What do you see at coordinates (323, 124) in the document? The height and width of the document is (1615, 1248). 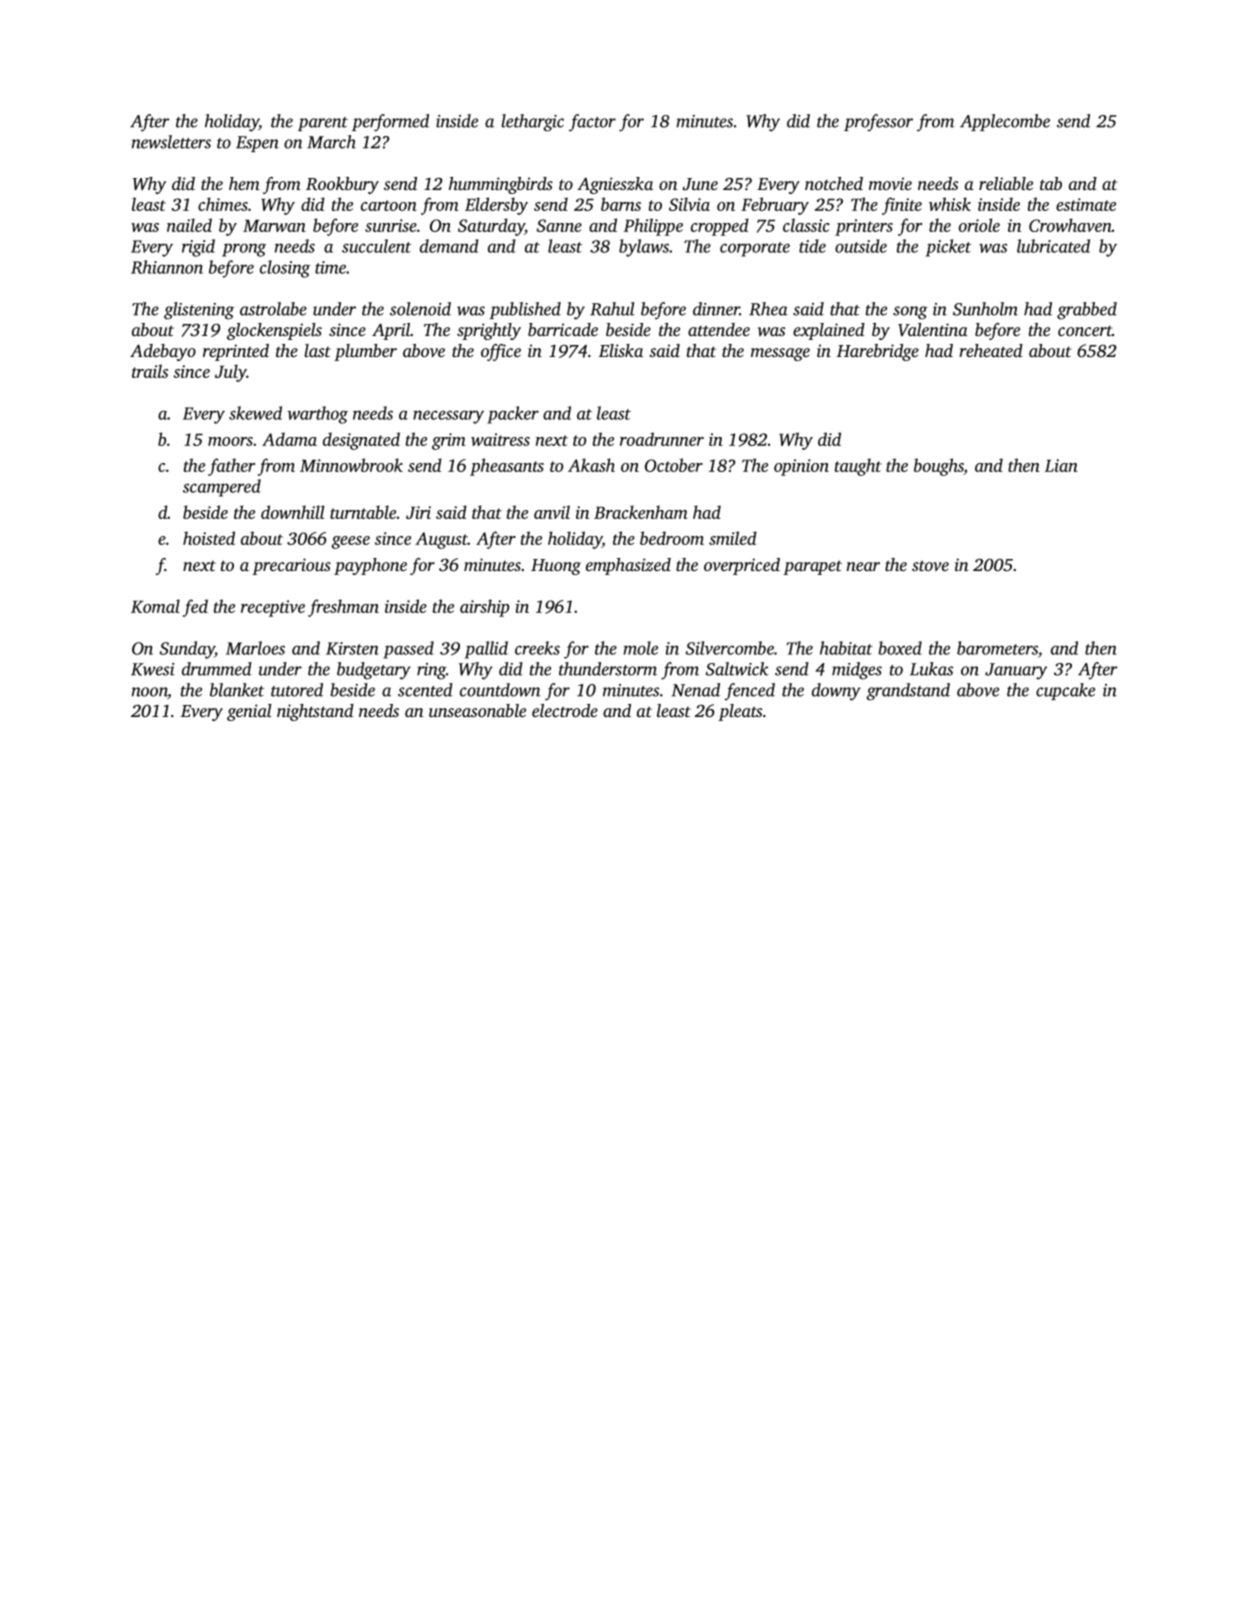 I see `parent` at bounding box center [323, 124].
